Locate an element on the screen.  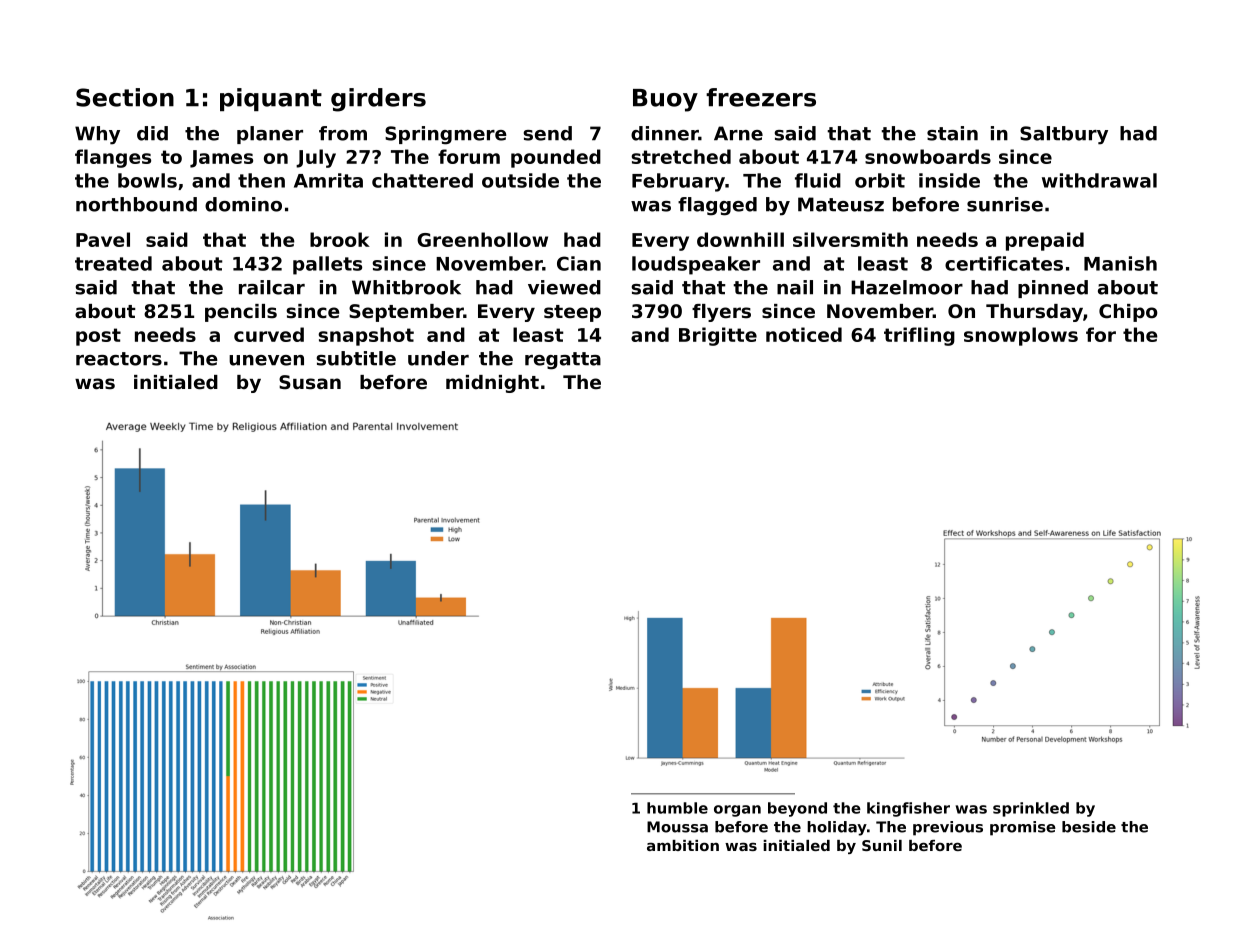
Moussa is located at coordinates (677, 827).
